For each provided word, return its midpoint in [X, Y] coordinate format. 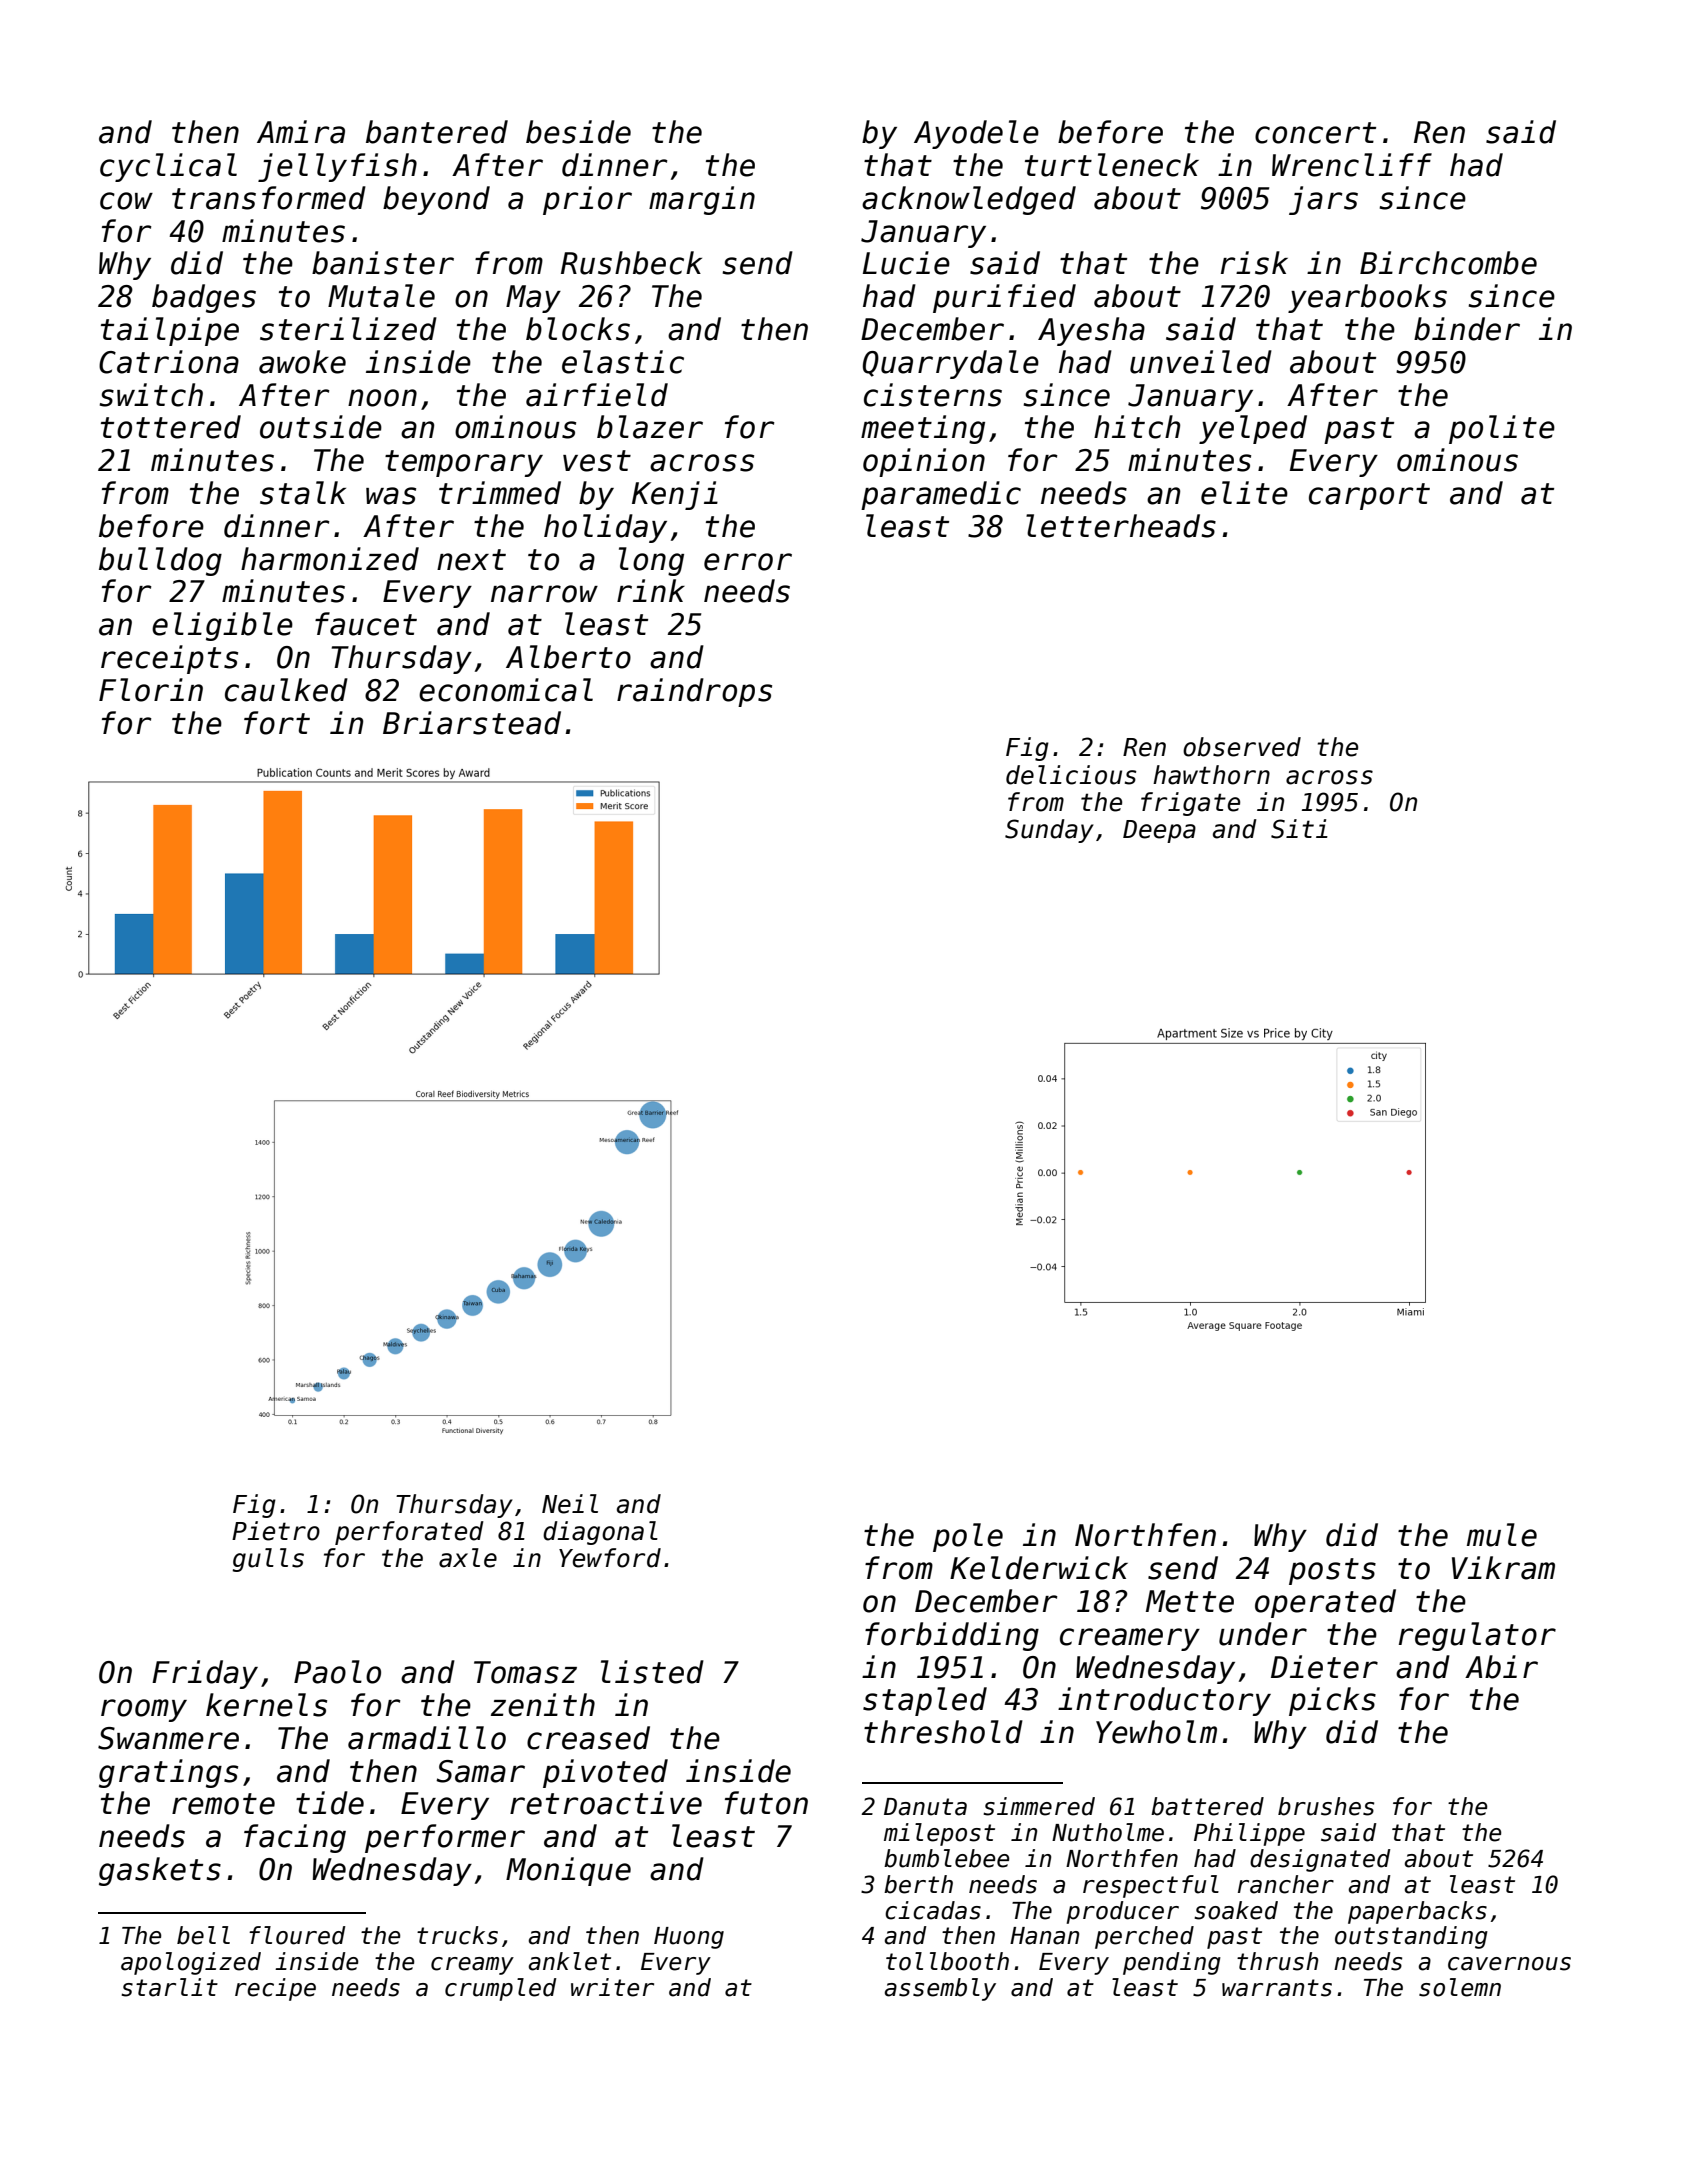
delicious [1071, 775]
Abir [1501, 1667]
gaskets [160, 1871]
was [391, 496]
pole [968, 1537]
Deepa [1159, 831]
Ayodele [976, 134]
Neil [570, 1504]
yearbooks [1367, 298]
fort [277, 723]
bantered [437, 132]
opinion [924, 462]
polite [1502, 429]
